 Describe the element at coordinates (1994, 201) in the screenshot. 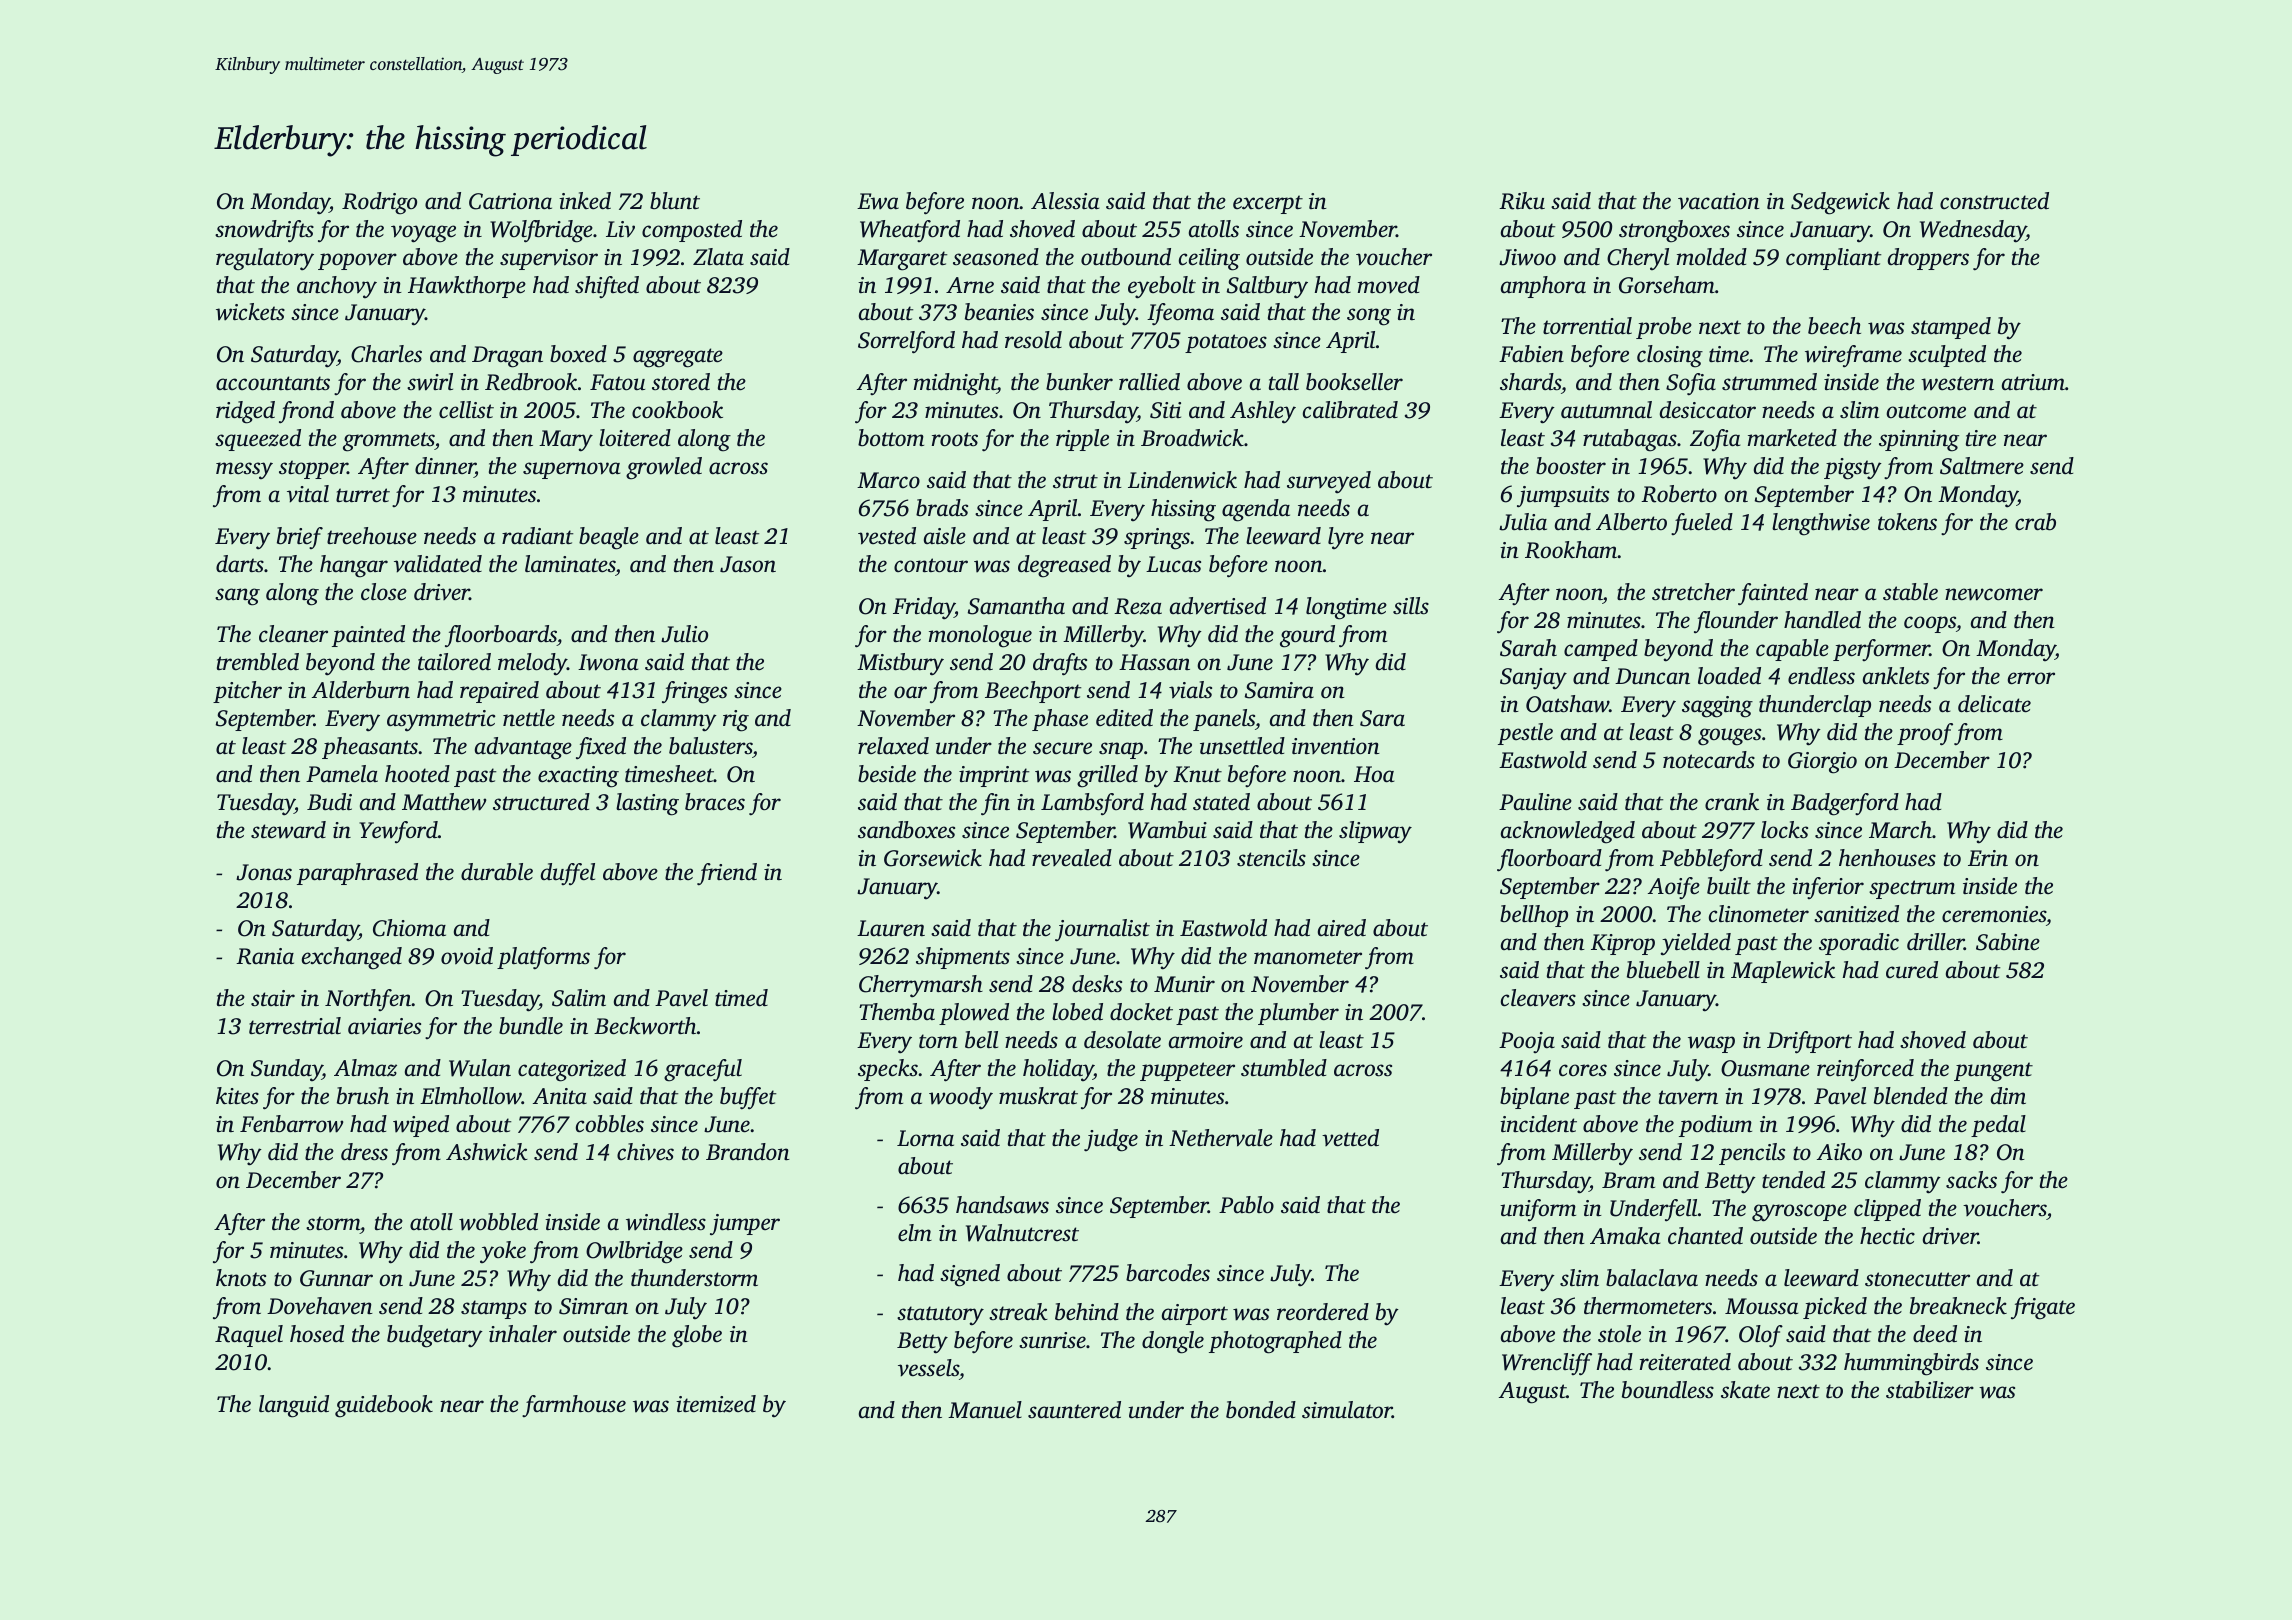

I see `constructed` at that location.
